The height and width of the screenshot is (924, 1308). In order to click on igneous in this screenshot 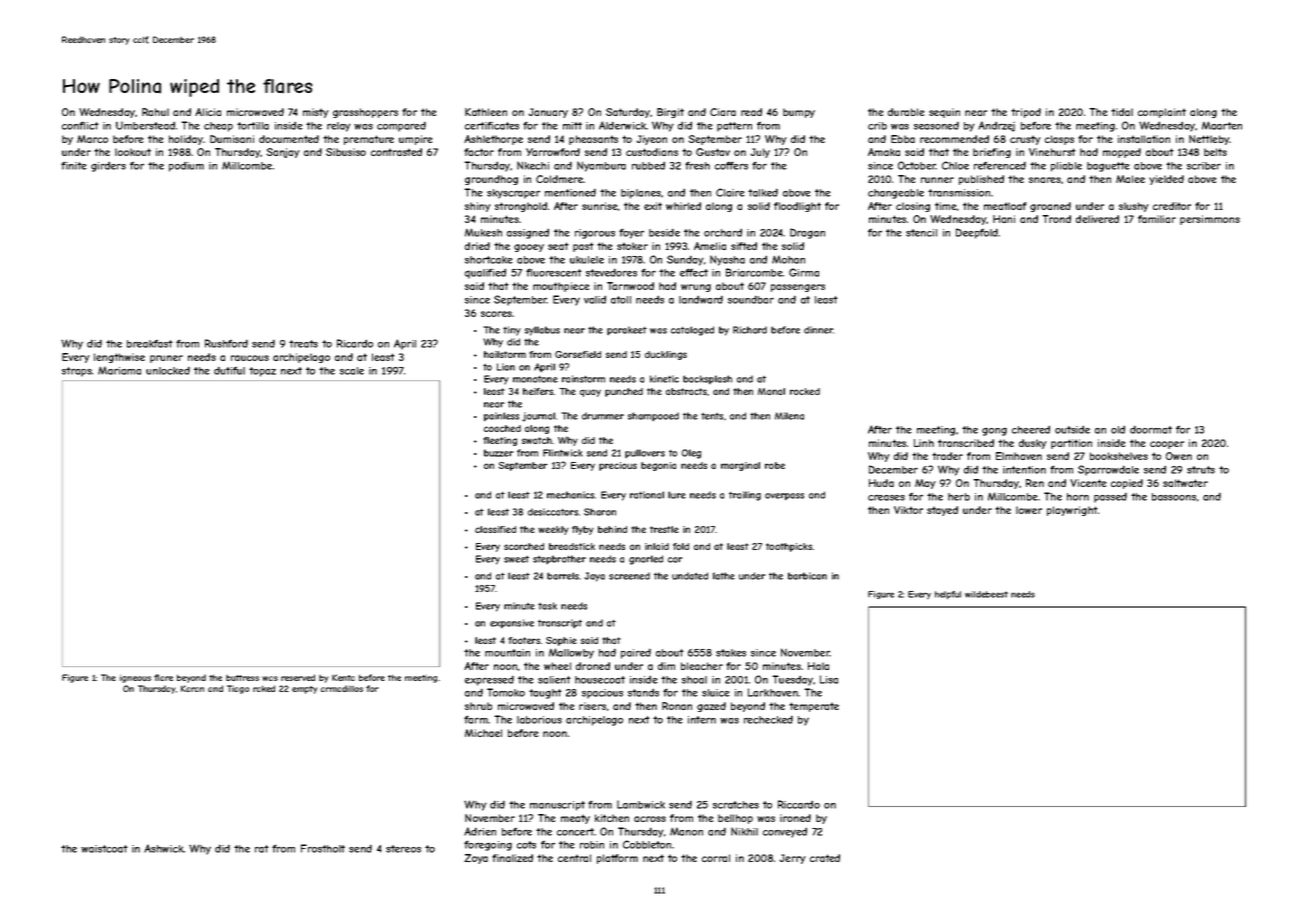, I will do `click(135, 679)`.
